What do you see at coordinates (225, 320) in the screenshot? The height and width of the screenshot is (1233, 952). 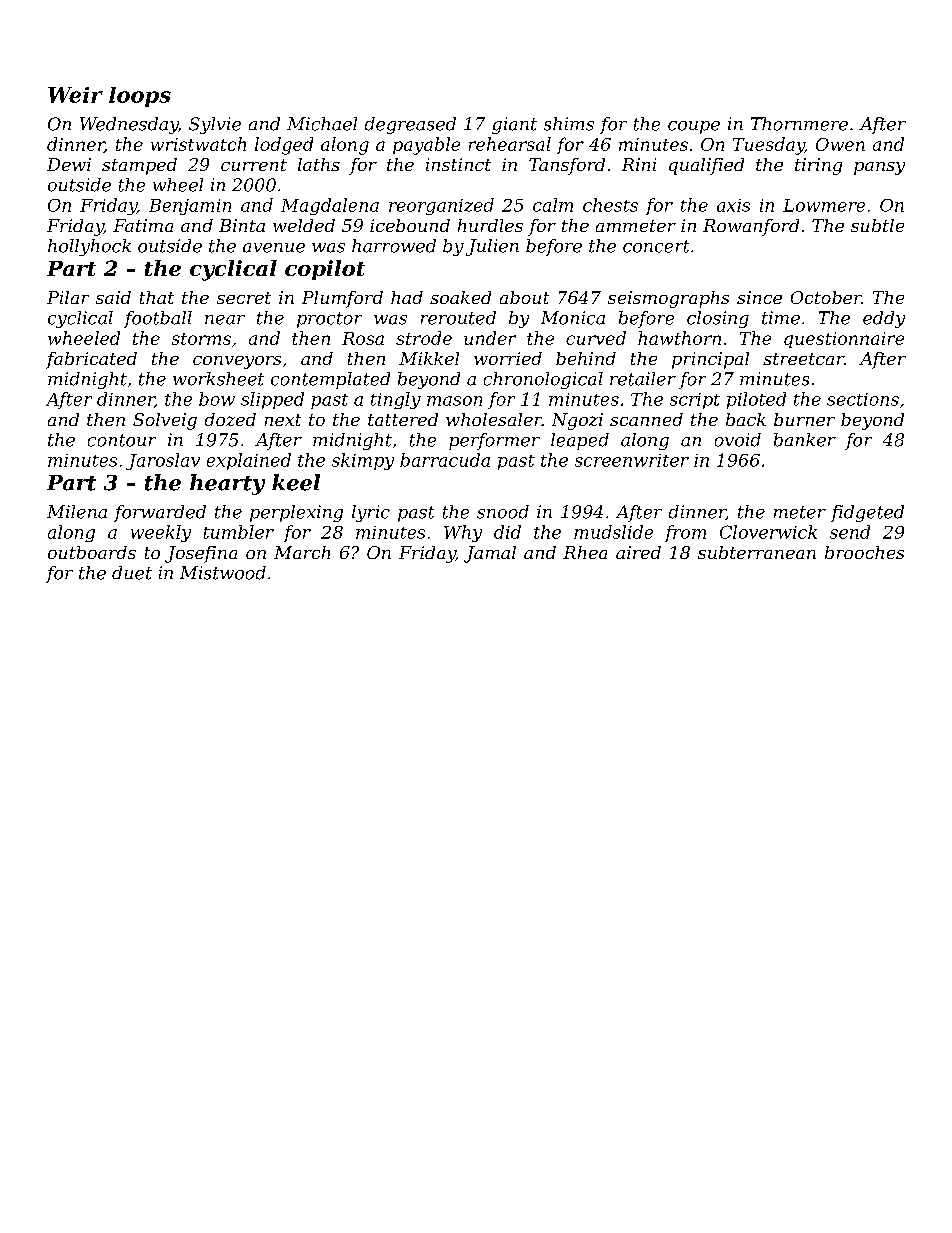 I see `near` at bounding box center [225, 320].
